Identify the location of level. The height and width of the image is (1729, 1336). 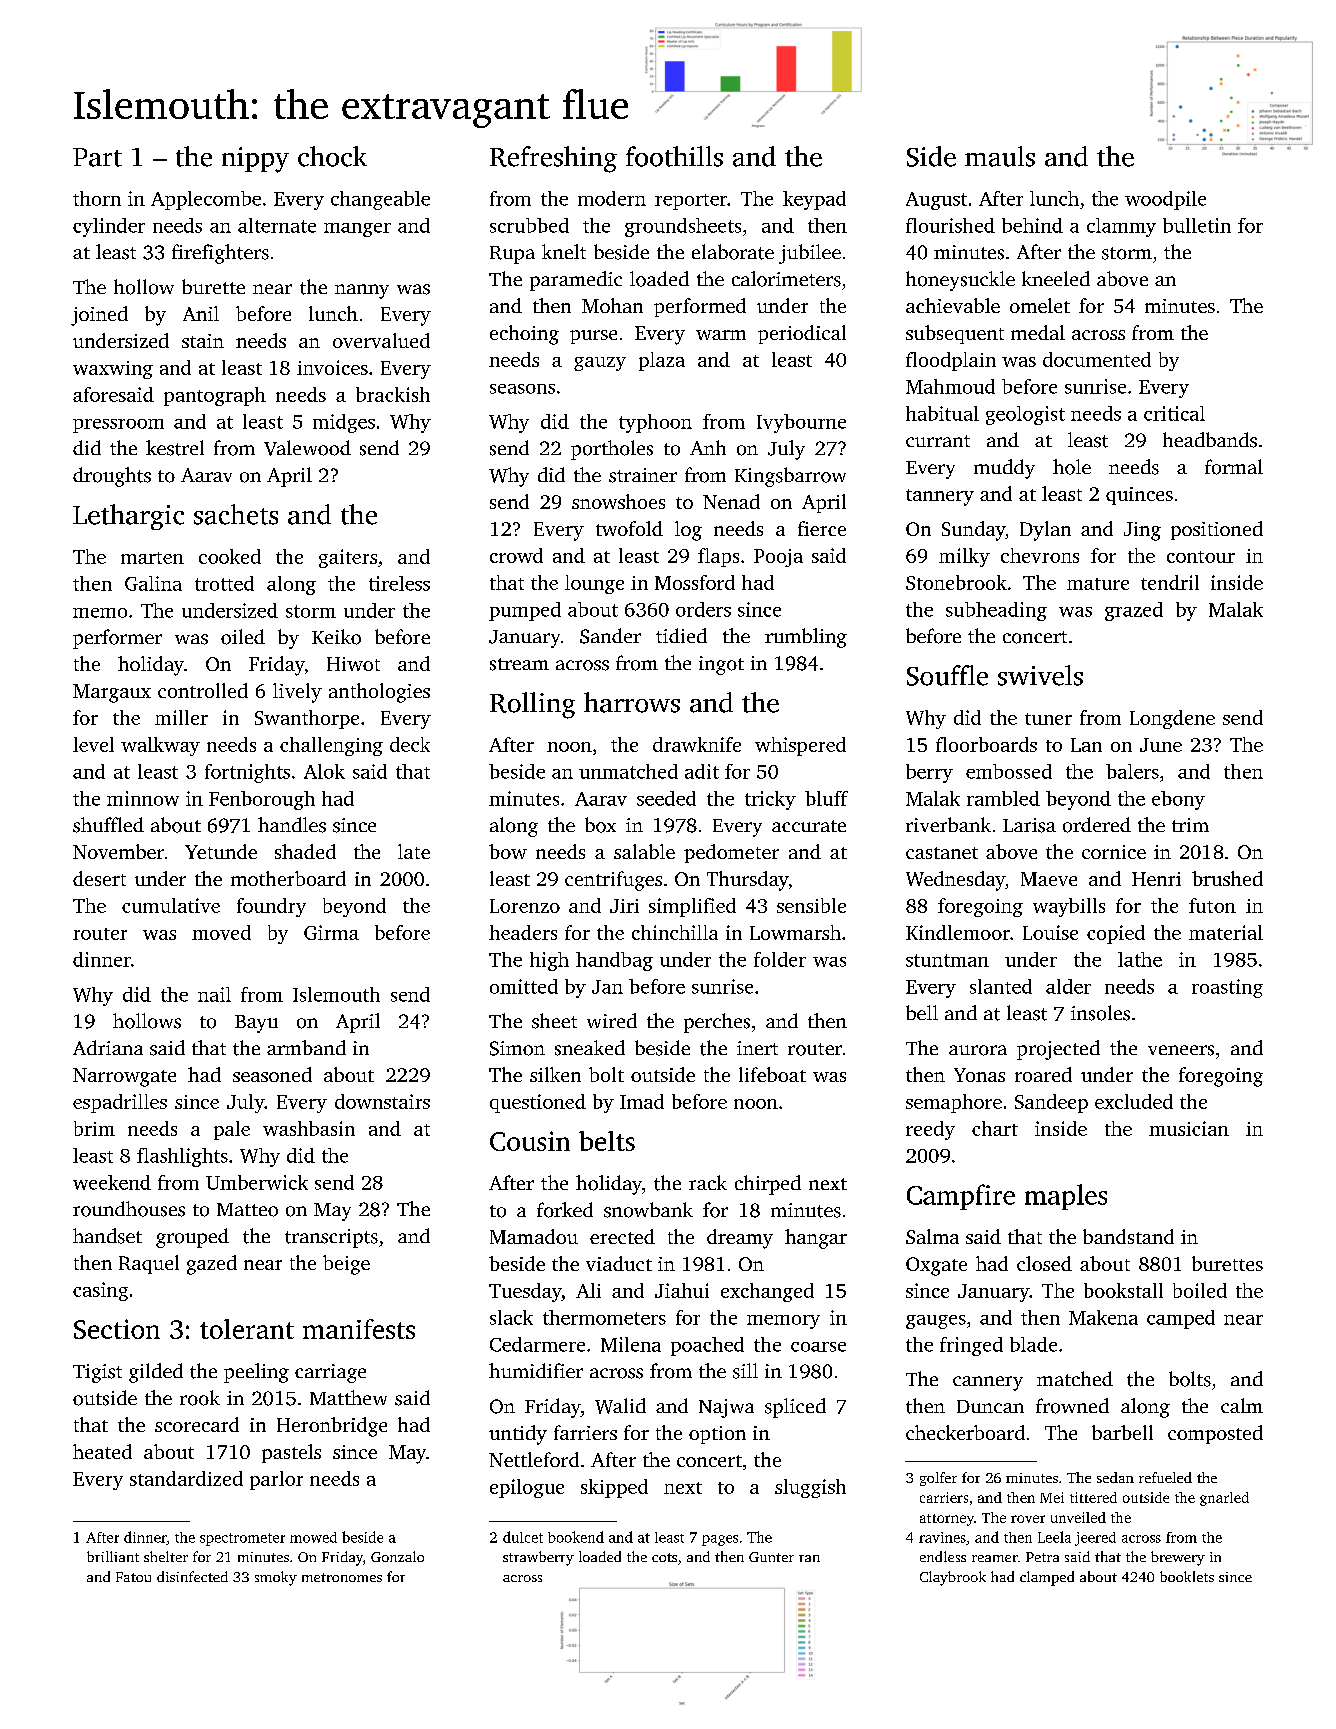
(93, 744).
